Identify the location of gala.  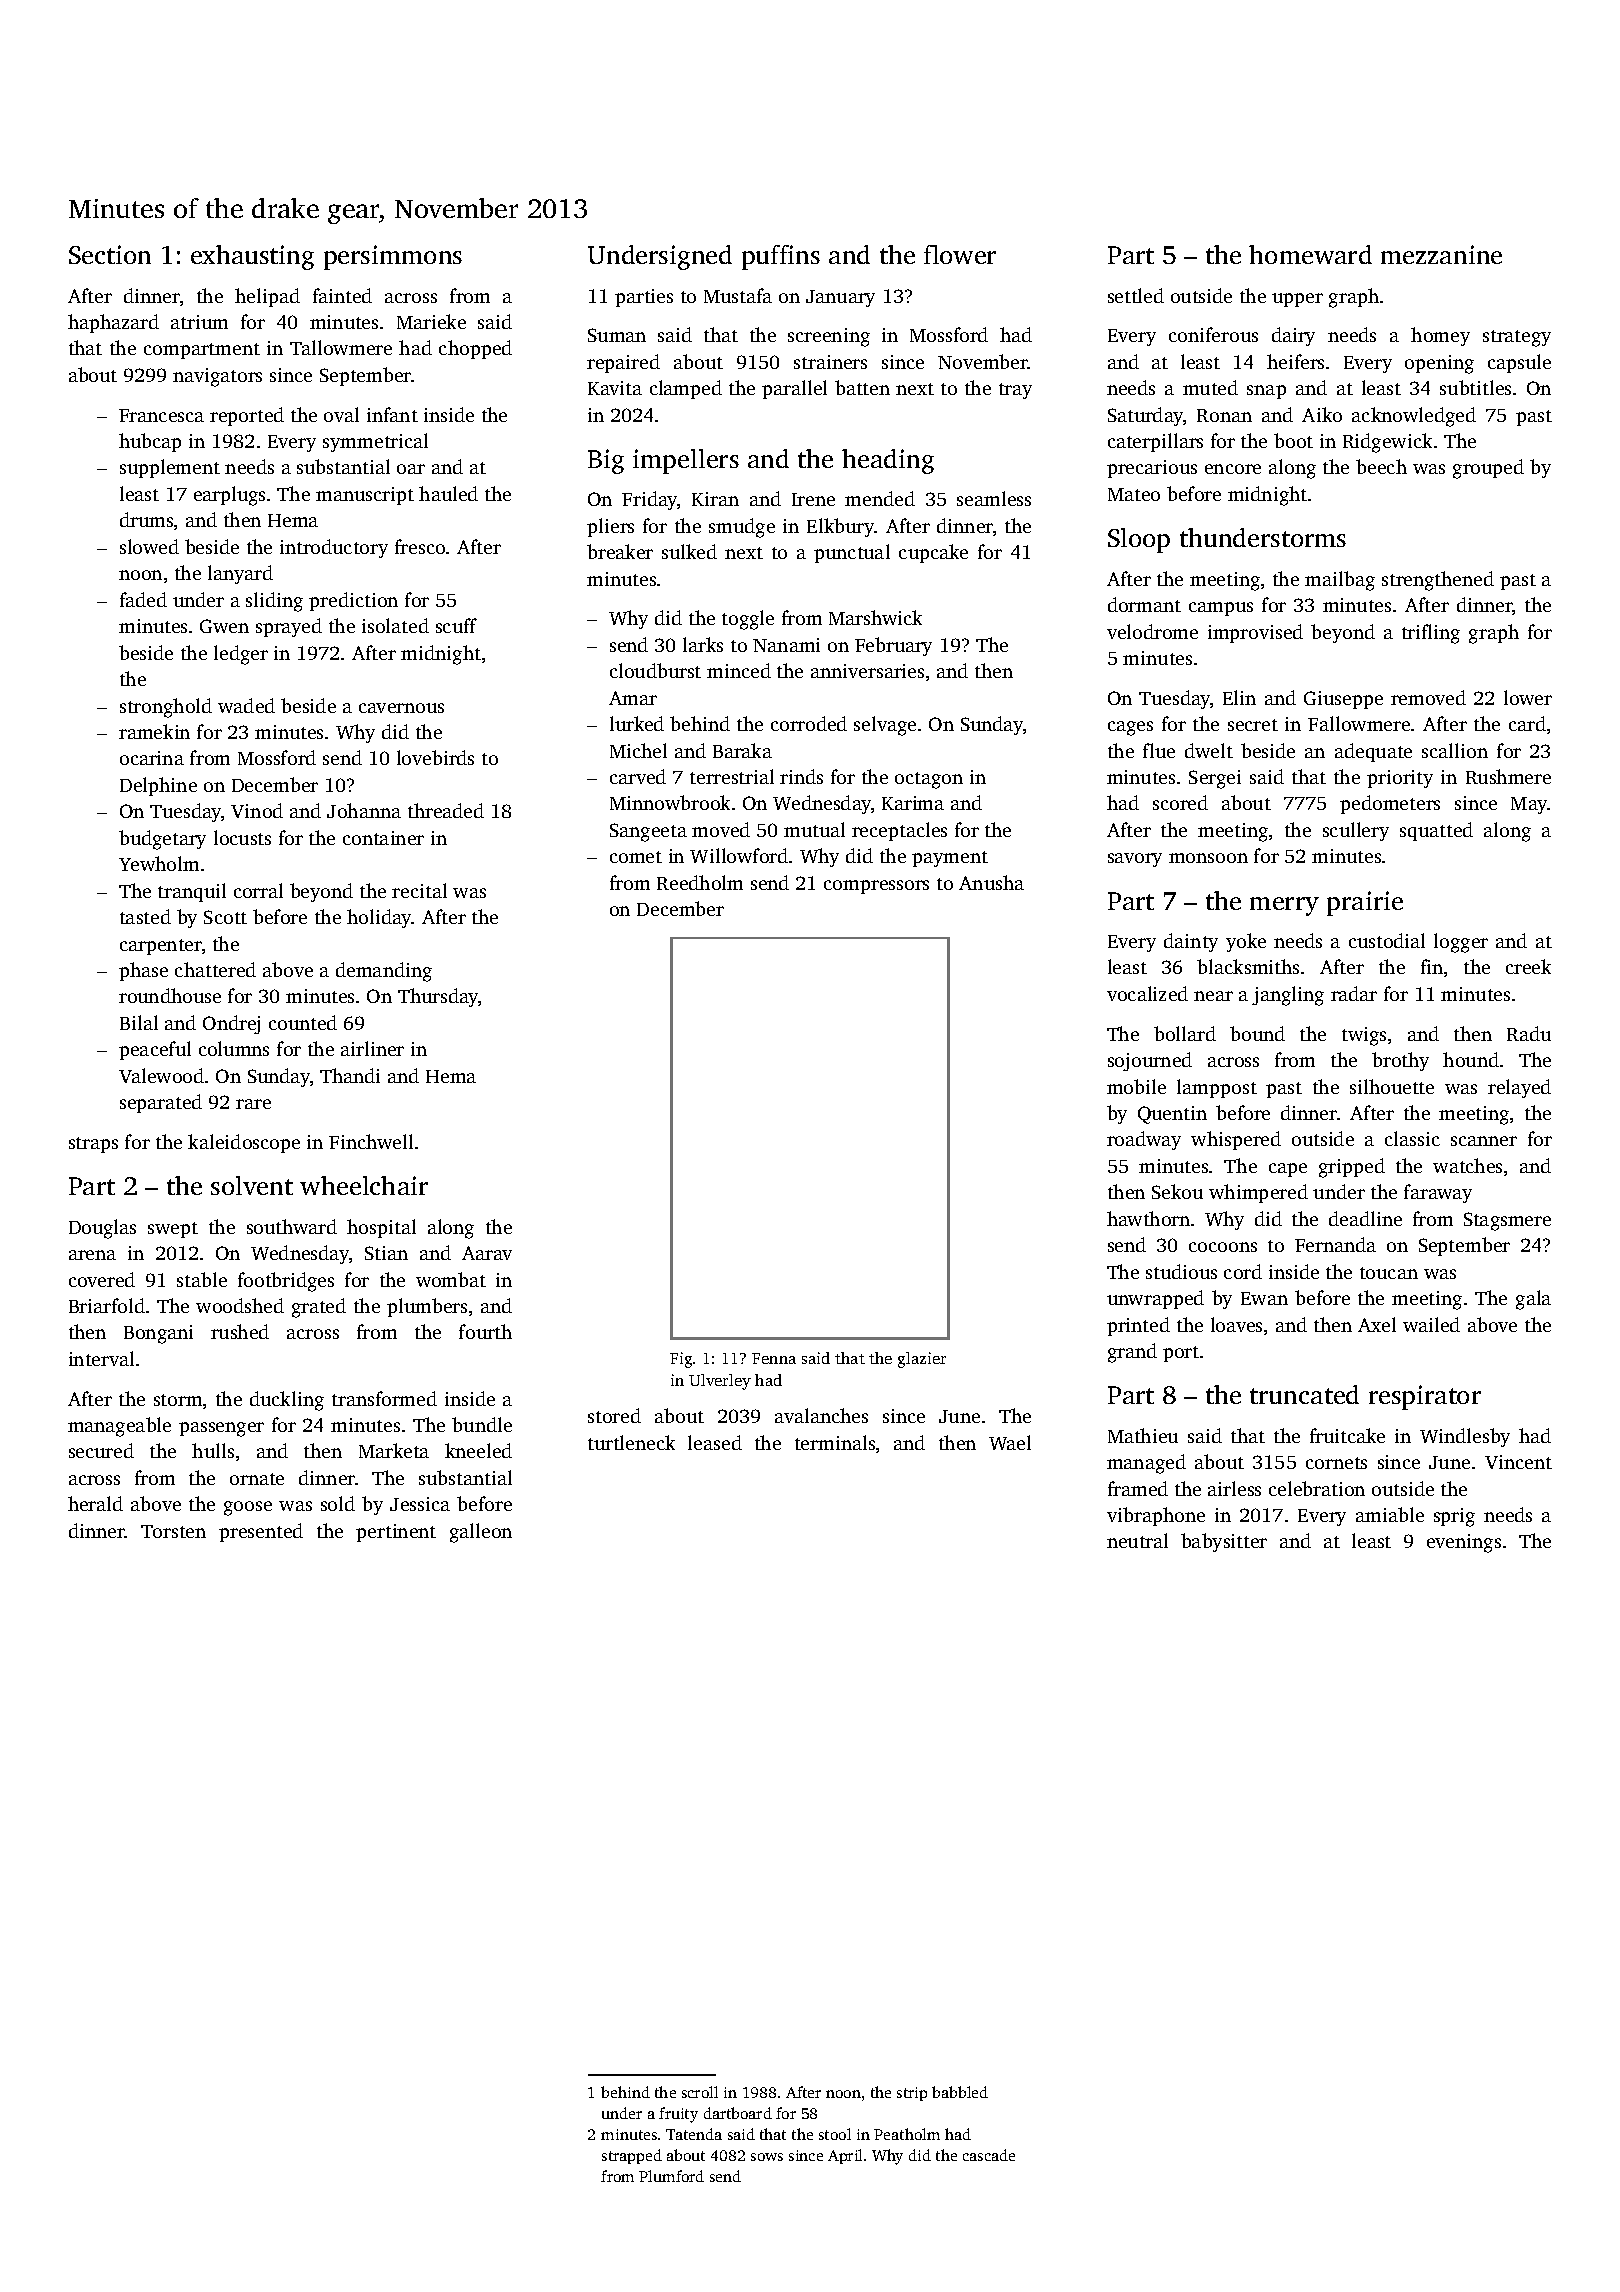
(1533, 1300).
